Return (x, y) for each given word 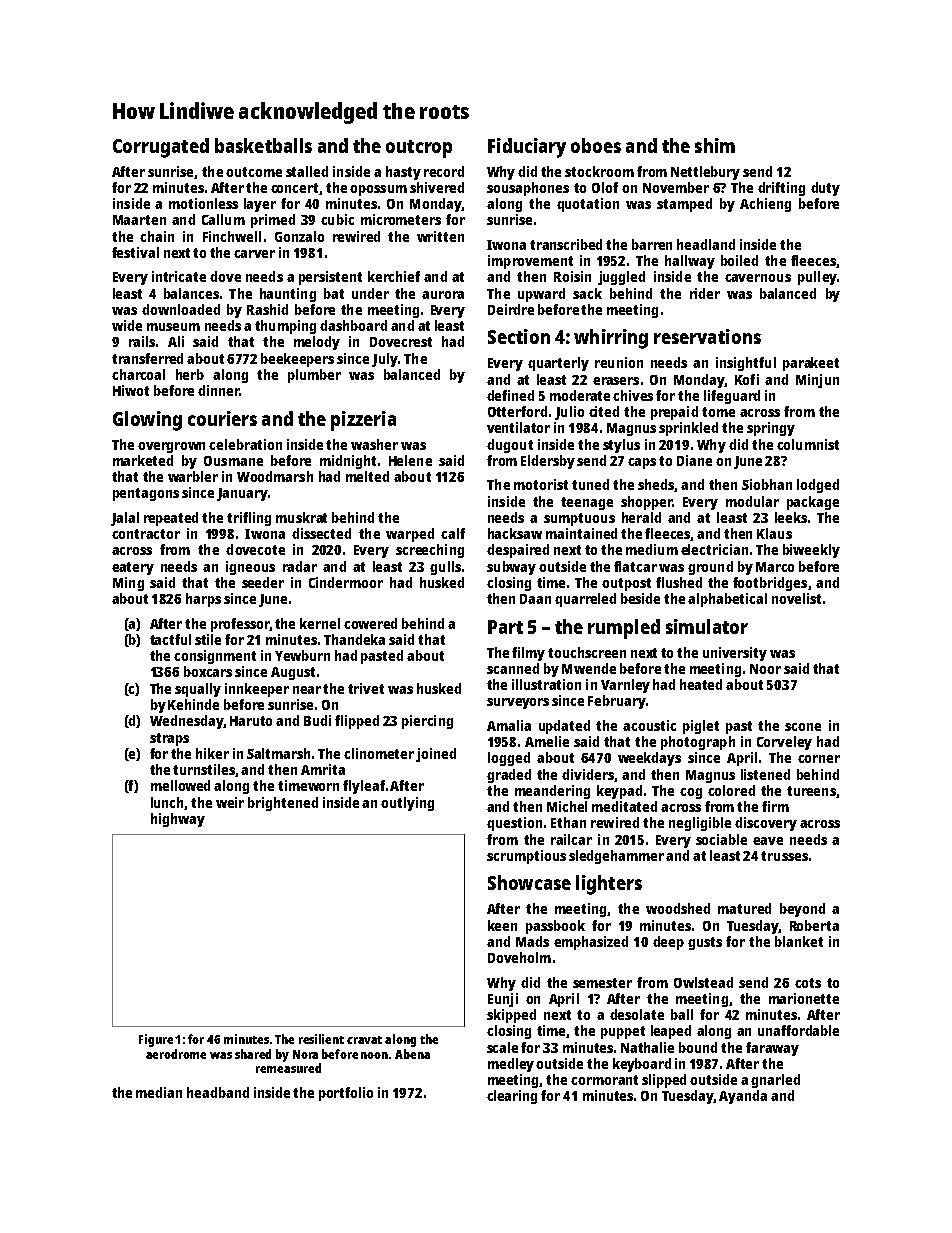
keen (502, 925)
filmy (528, 654)
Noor (765, 669)
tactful (170, 639)
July (385, 360)
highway (178, 820)
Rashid (267, 309)
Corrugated (161, 148)
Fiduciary (527, 148)
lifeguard (732, 397)
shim (715, 145)
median (159, 1092)
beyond (802, 910)
